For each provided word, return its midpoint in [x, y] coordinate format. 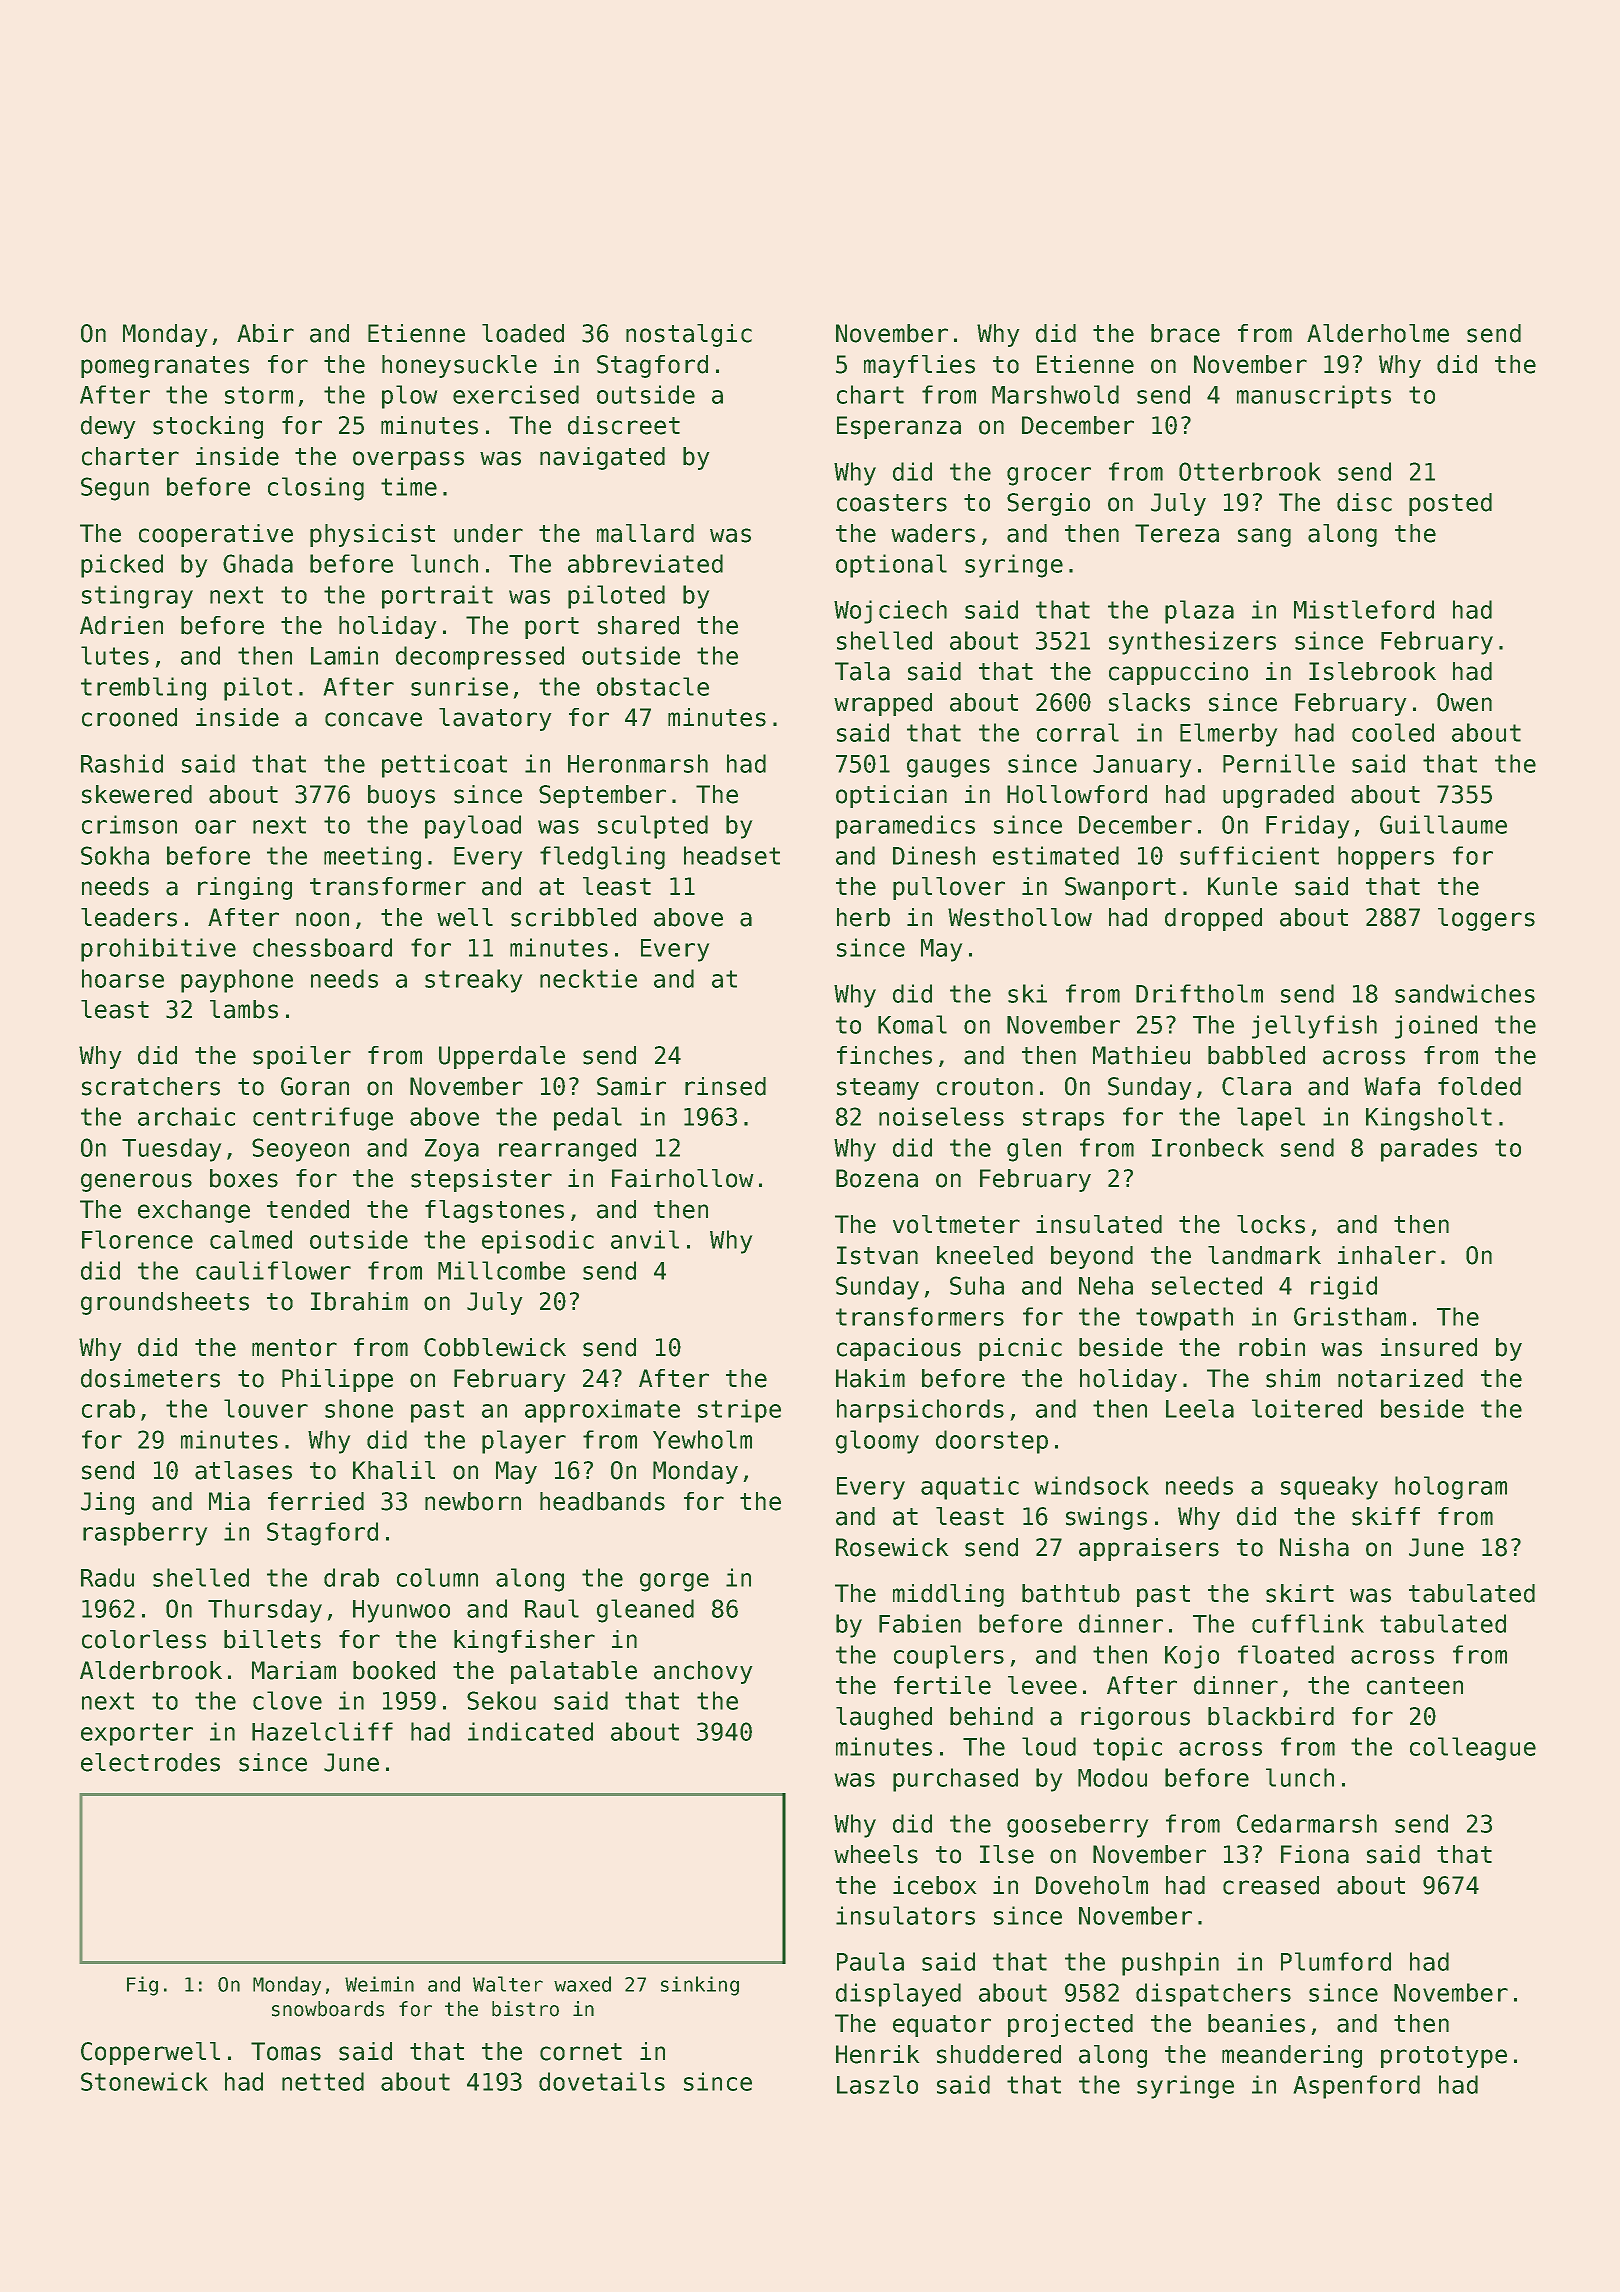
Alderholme [1378, 333]
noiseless [941, 1116]
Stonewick [144, 2081]
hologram [1451, 1488]
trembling [143, 689]
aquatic [970, 1488]
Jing [107, 1503]
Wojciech [890, 612]
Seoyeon [300, 1150]
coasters [892, 503]
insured [1429, 1347]
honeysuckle [459, 366]
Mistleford [1364, 609]
